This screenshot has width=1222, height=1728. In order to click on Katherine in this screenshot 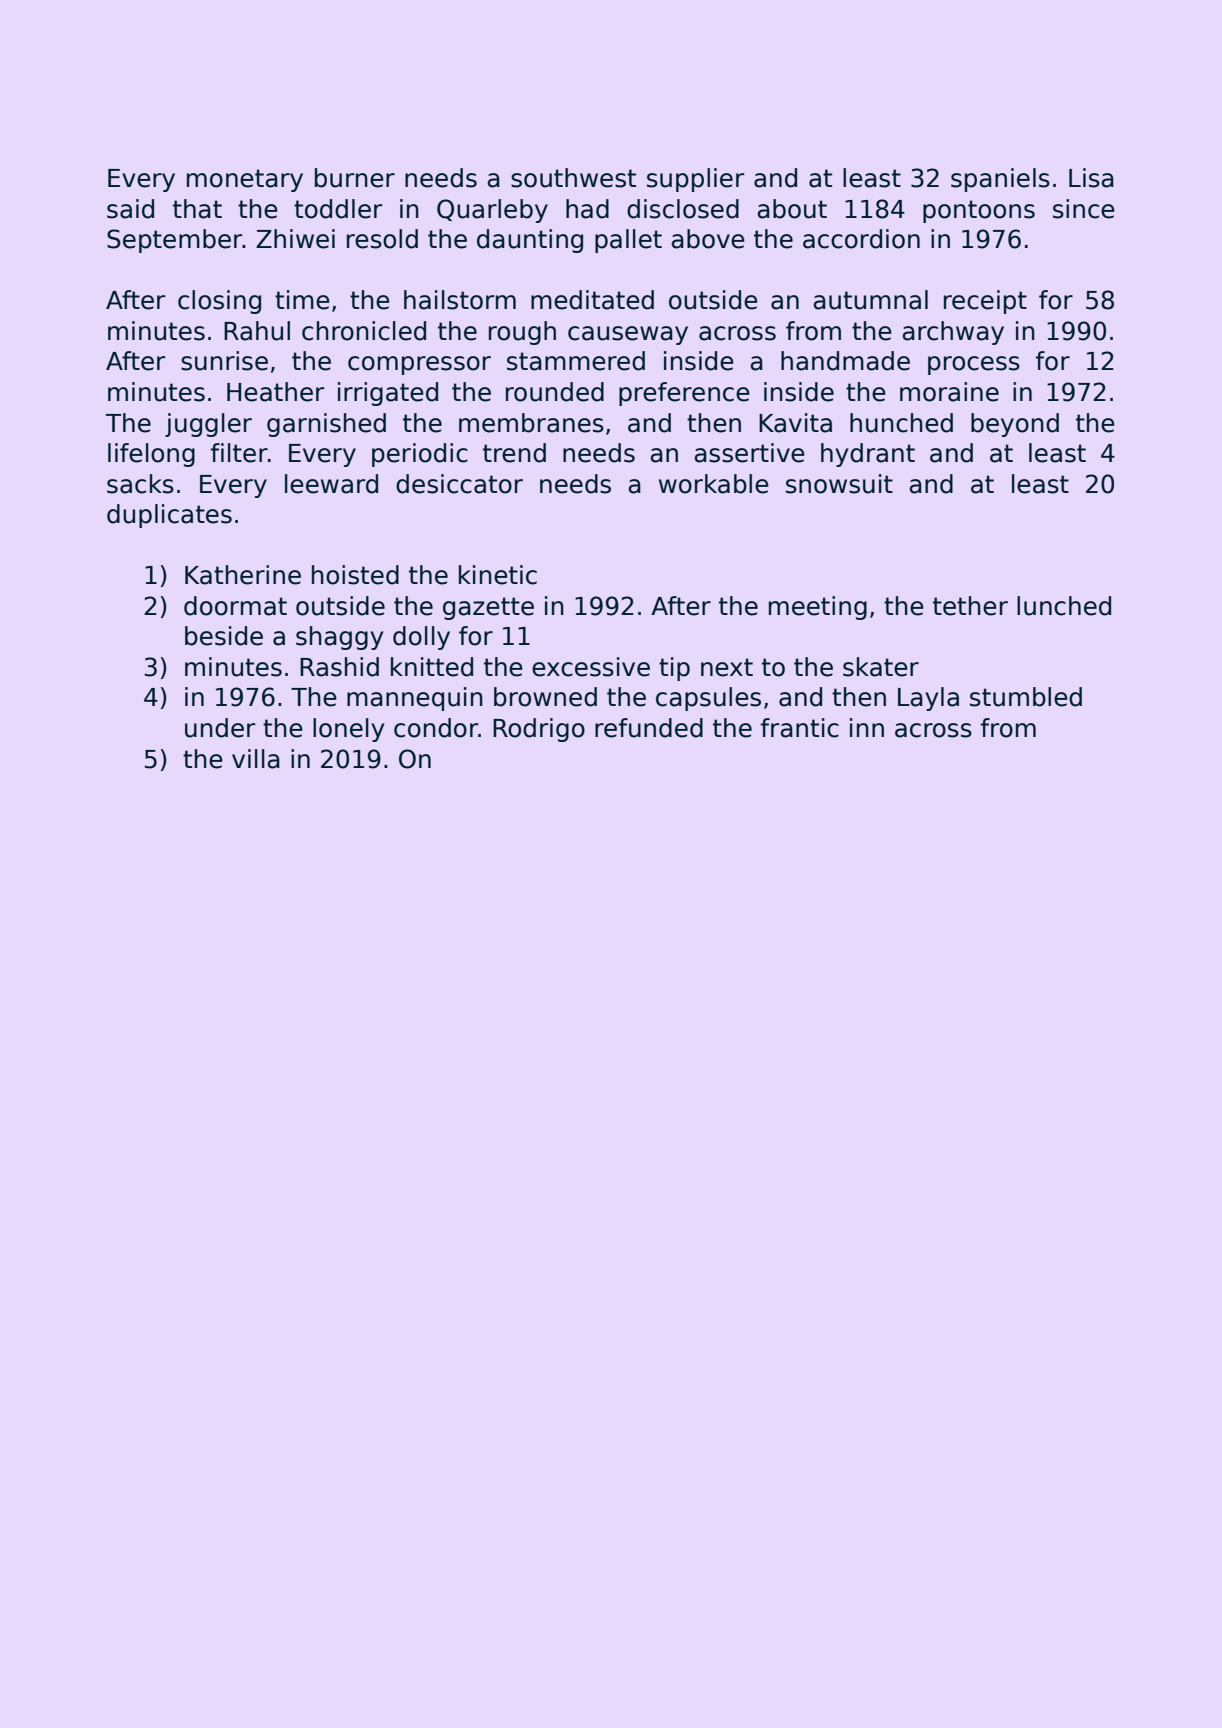, I will do `click(243, 575)`.
